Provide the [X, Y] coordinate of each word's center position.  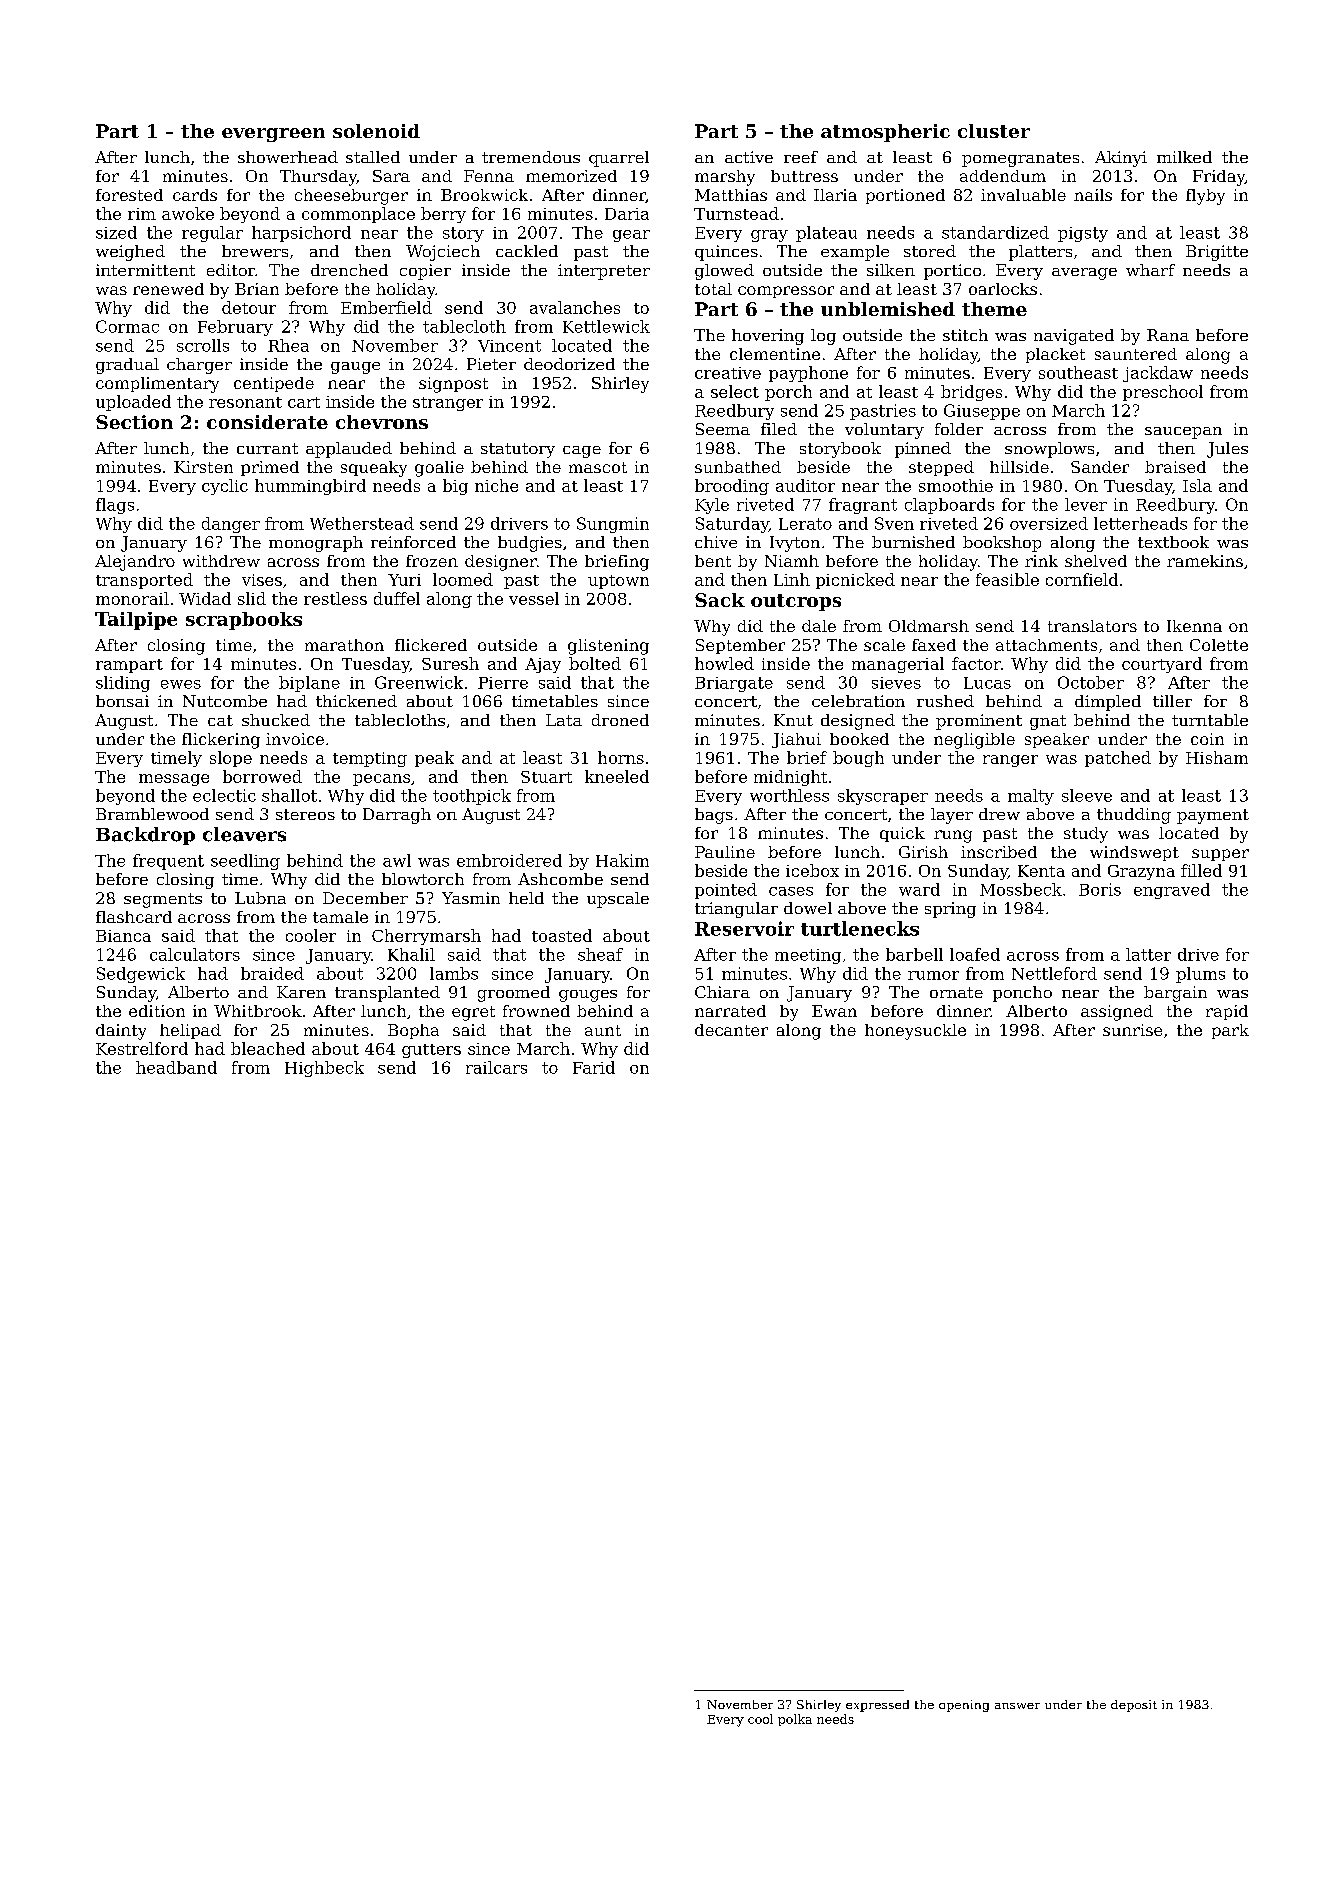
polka [795, 1720]
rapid [1227, 1012]
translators [1092, 626]
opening [964, 1706]
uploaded [133, 403]
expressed [877, 1706]
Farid [594, 1067]
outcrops [796, 602]
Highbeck [324, 1069]
